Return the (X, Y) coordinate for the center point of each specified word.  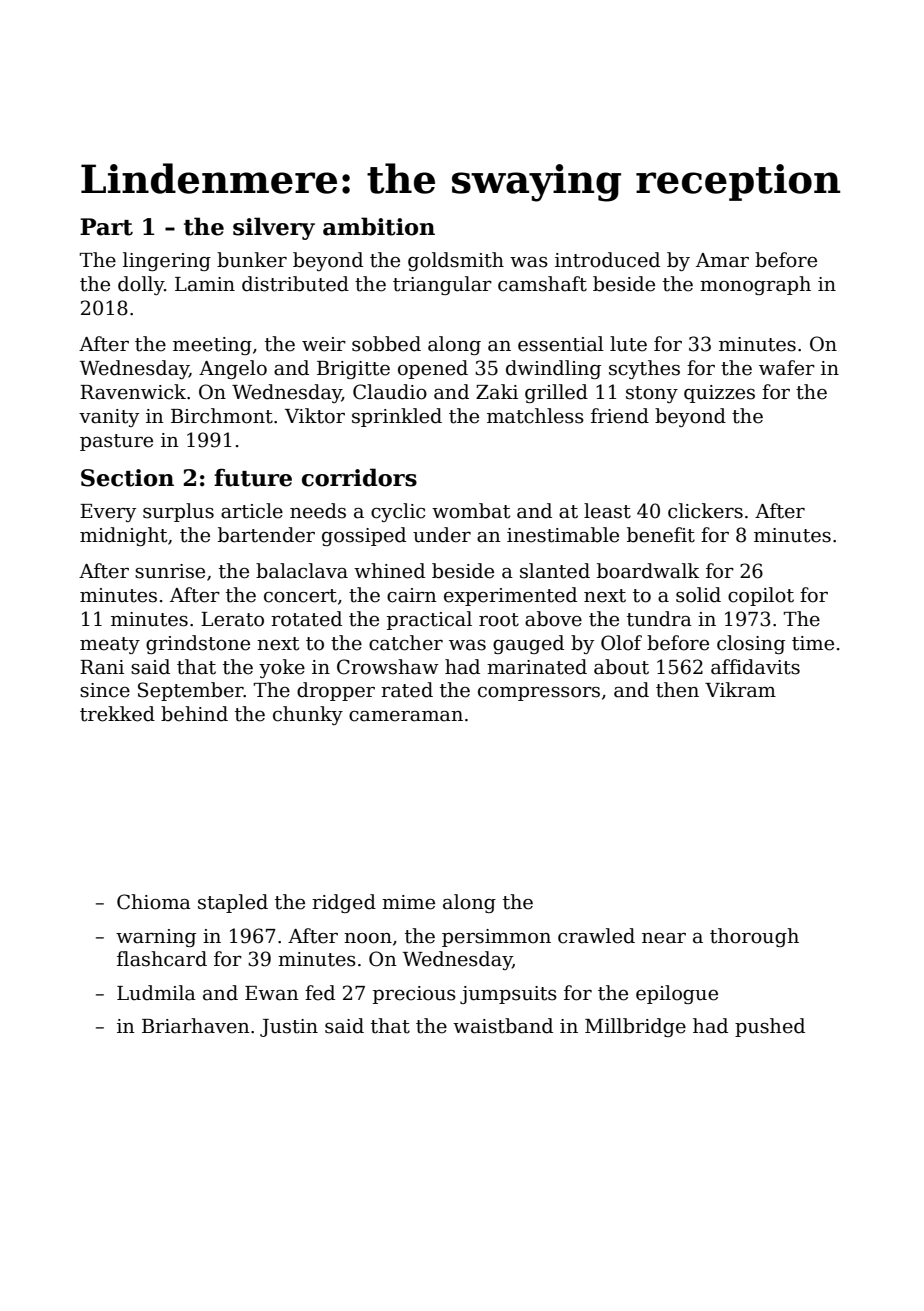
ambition (379, 226)
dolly (141, 285)
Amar (722, 260)
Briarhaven (196, 1026)
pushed (770, 1027)
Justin (289, 1028)
